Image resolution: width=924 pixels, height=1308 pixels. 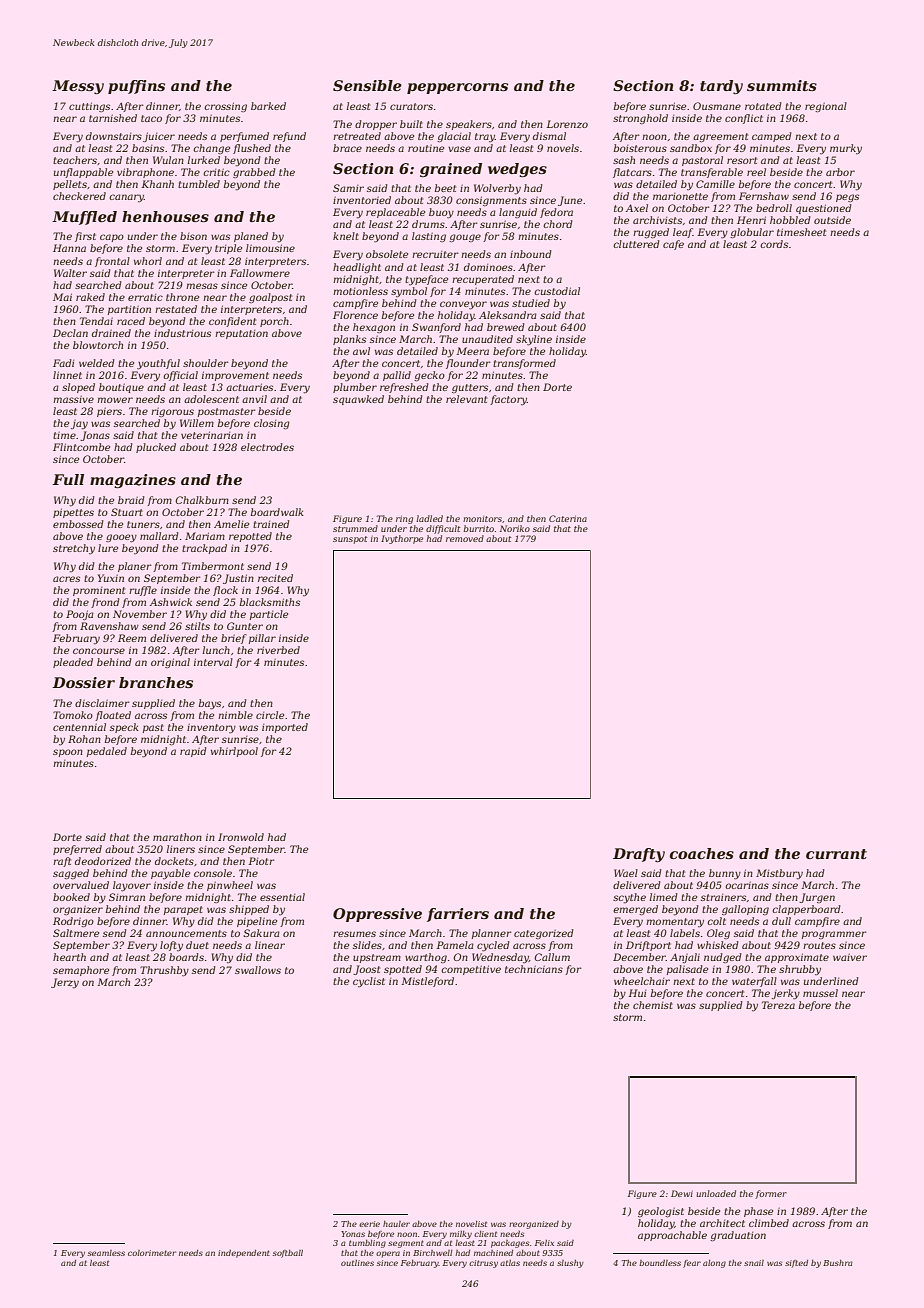 I want to click on Sensible, so click(x=367, y=85).
